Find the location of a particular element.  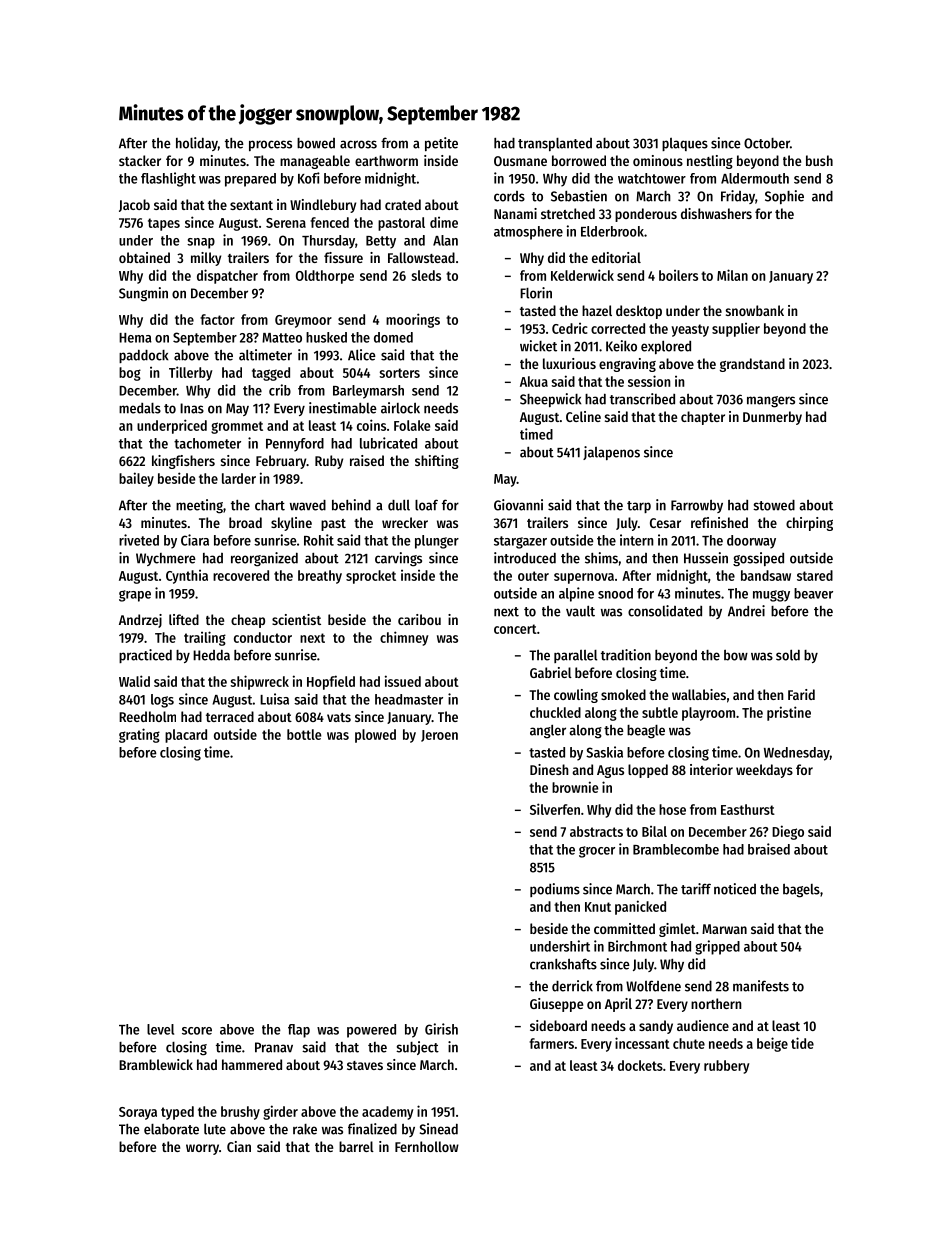

Knut is located at coordinates (598, 907).
